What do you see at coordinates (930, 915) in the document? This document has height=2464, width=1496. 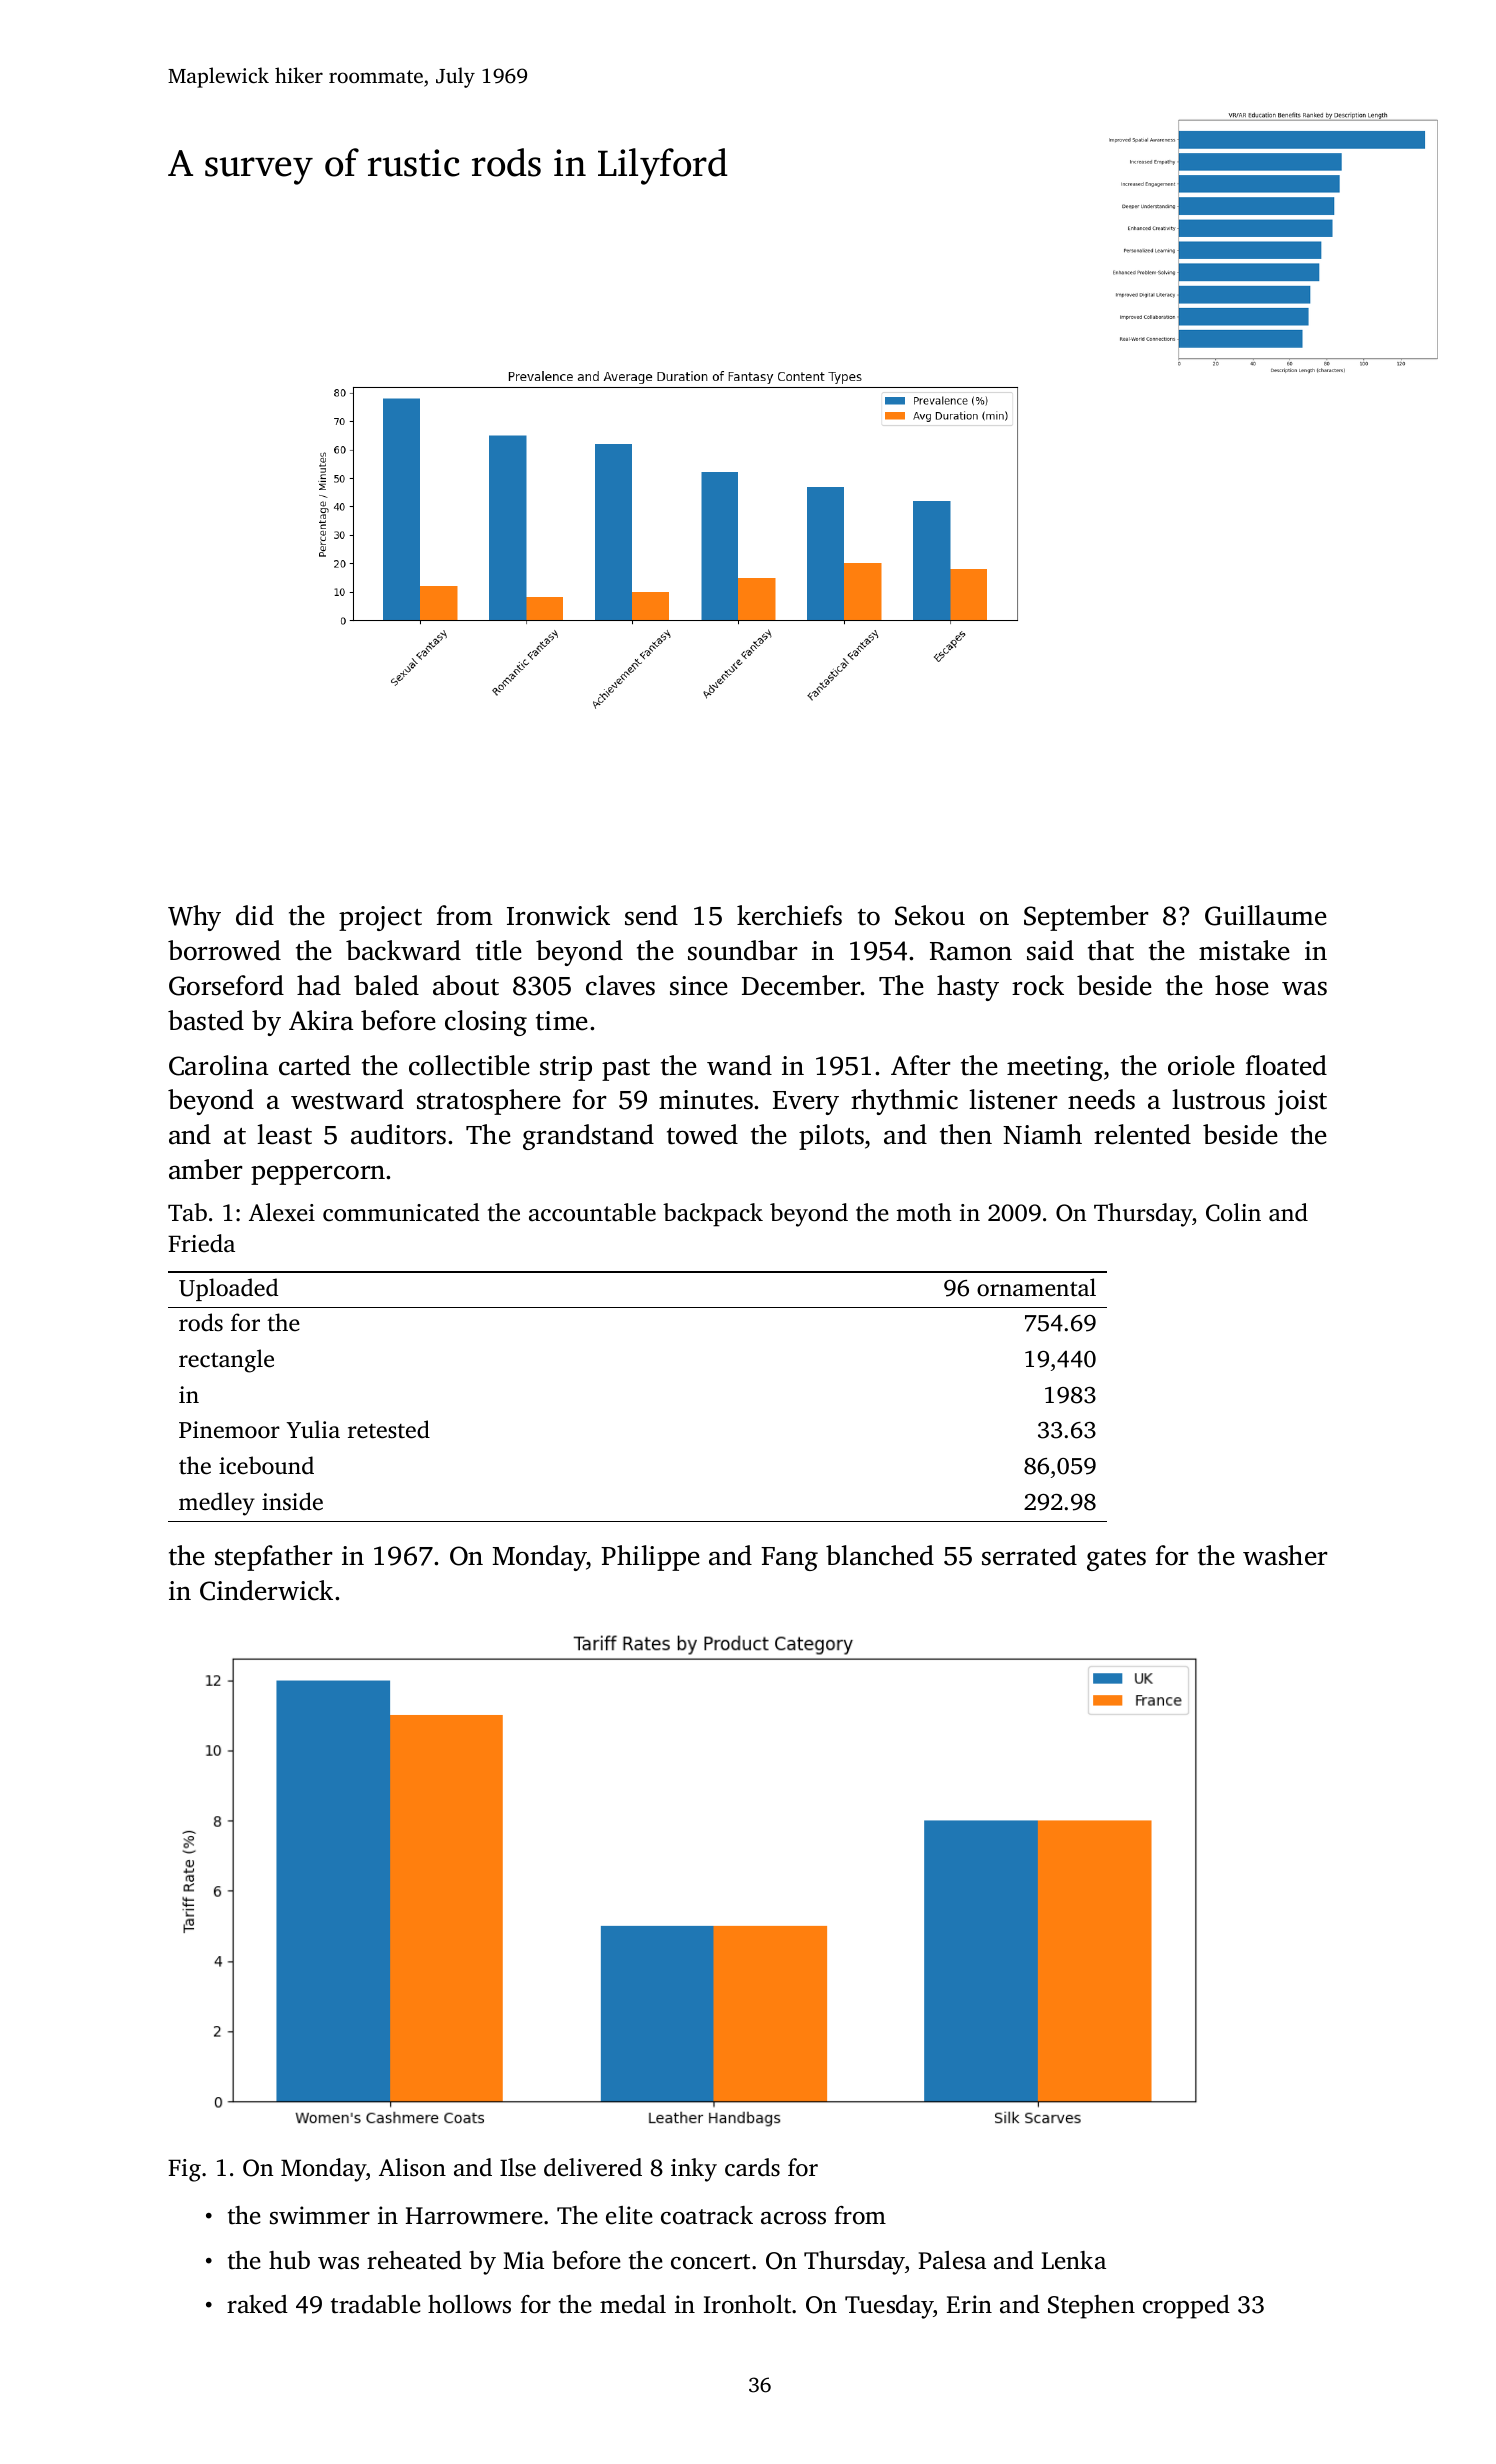 I see `Sekou` at bounding box center [930, 915].
